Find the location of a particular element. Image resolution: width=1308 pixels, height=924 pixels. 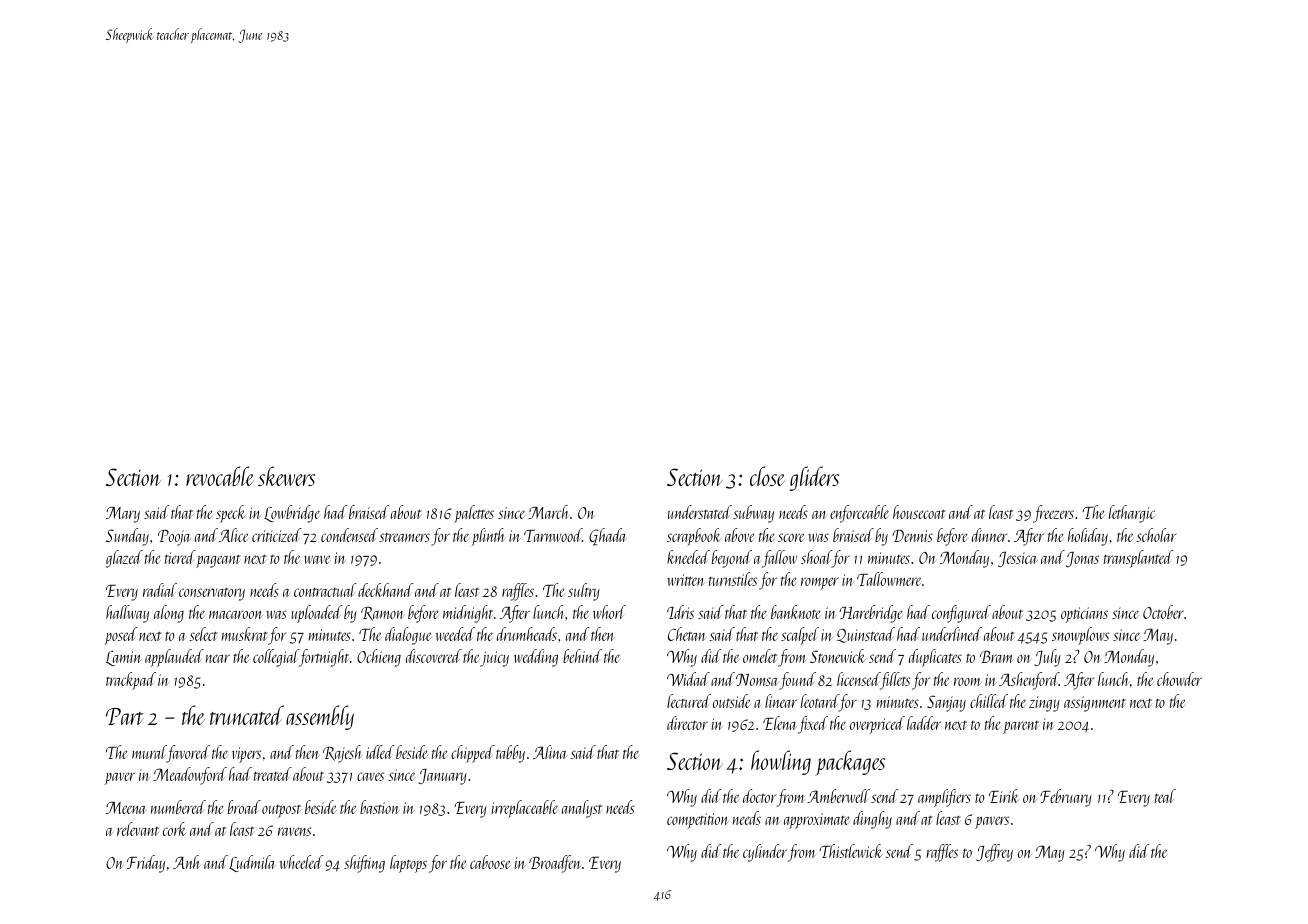

configured is located at coordinates (961, 614).
